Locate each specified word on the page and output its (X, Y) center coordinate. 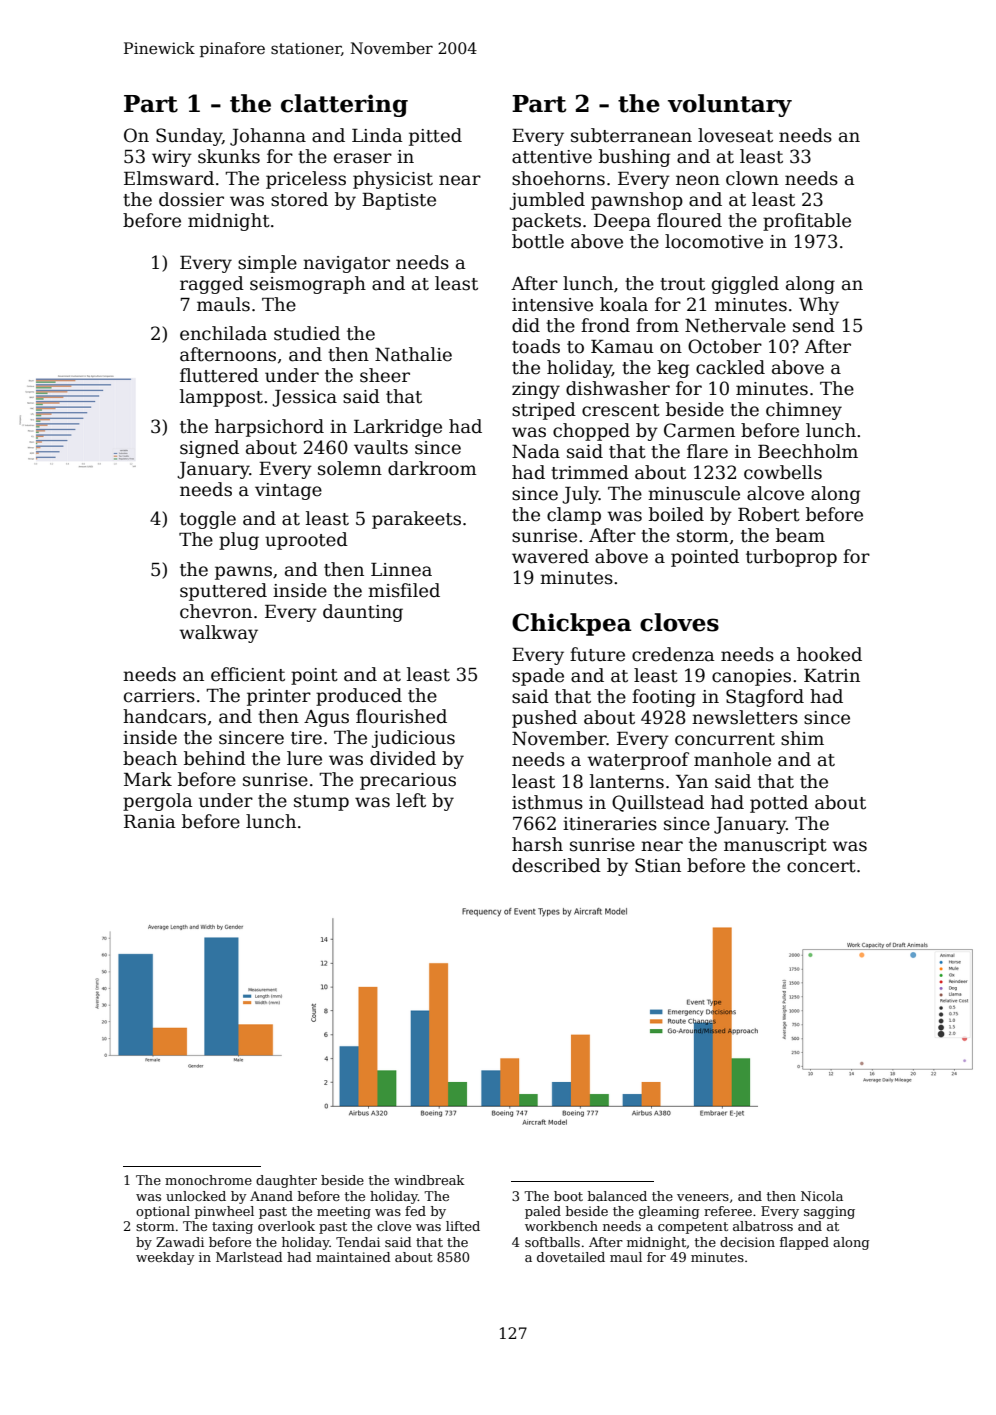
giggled (745, 285)
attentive (552, 157)
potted (779, 804)
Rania (149, 822)
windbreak (429, 1180)
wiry (172, 158)
